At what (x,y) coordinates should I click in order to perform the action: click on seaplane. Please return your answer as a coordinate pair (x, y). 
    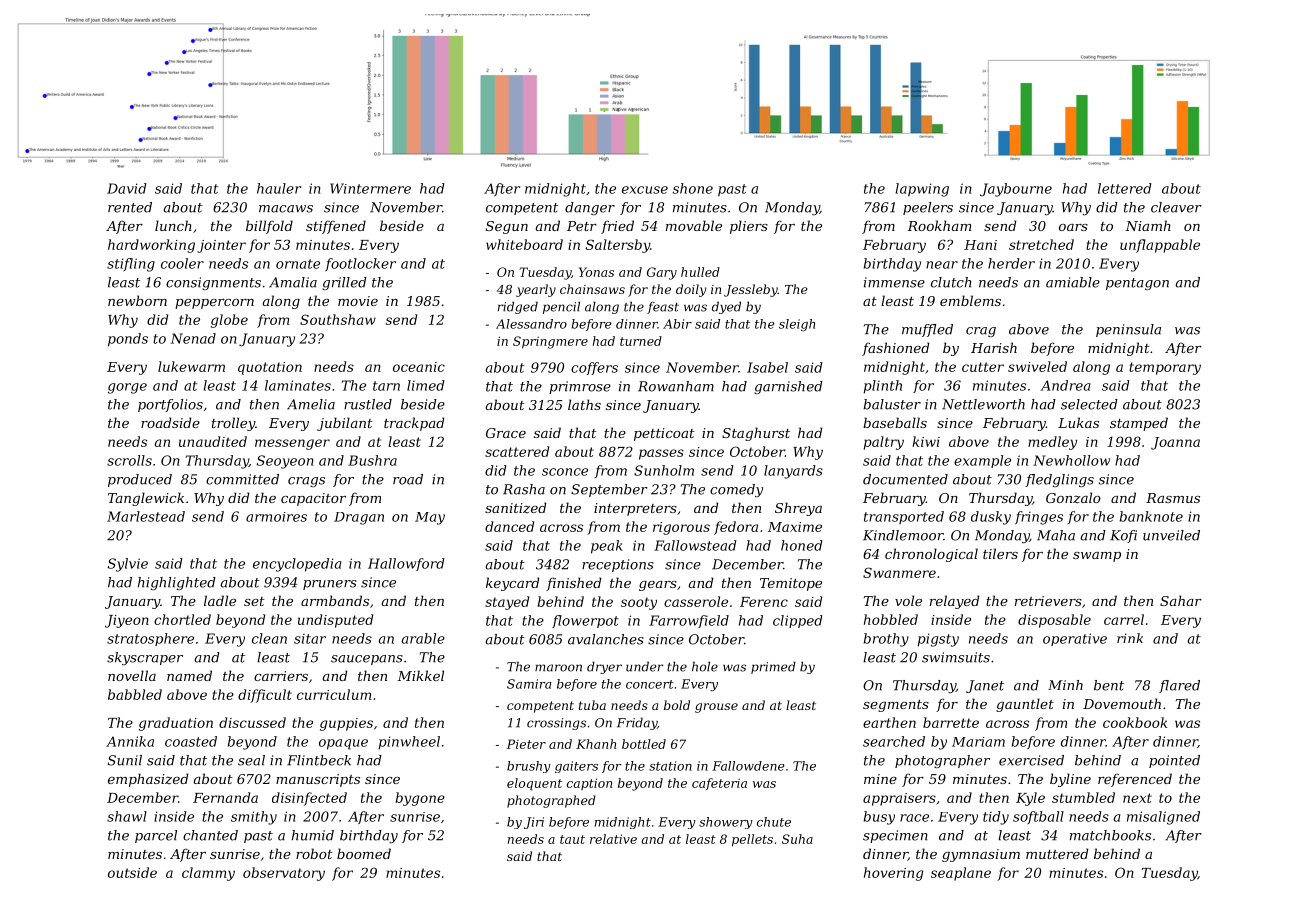
    Looking at the image, I should click on (961, 874).
